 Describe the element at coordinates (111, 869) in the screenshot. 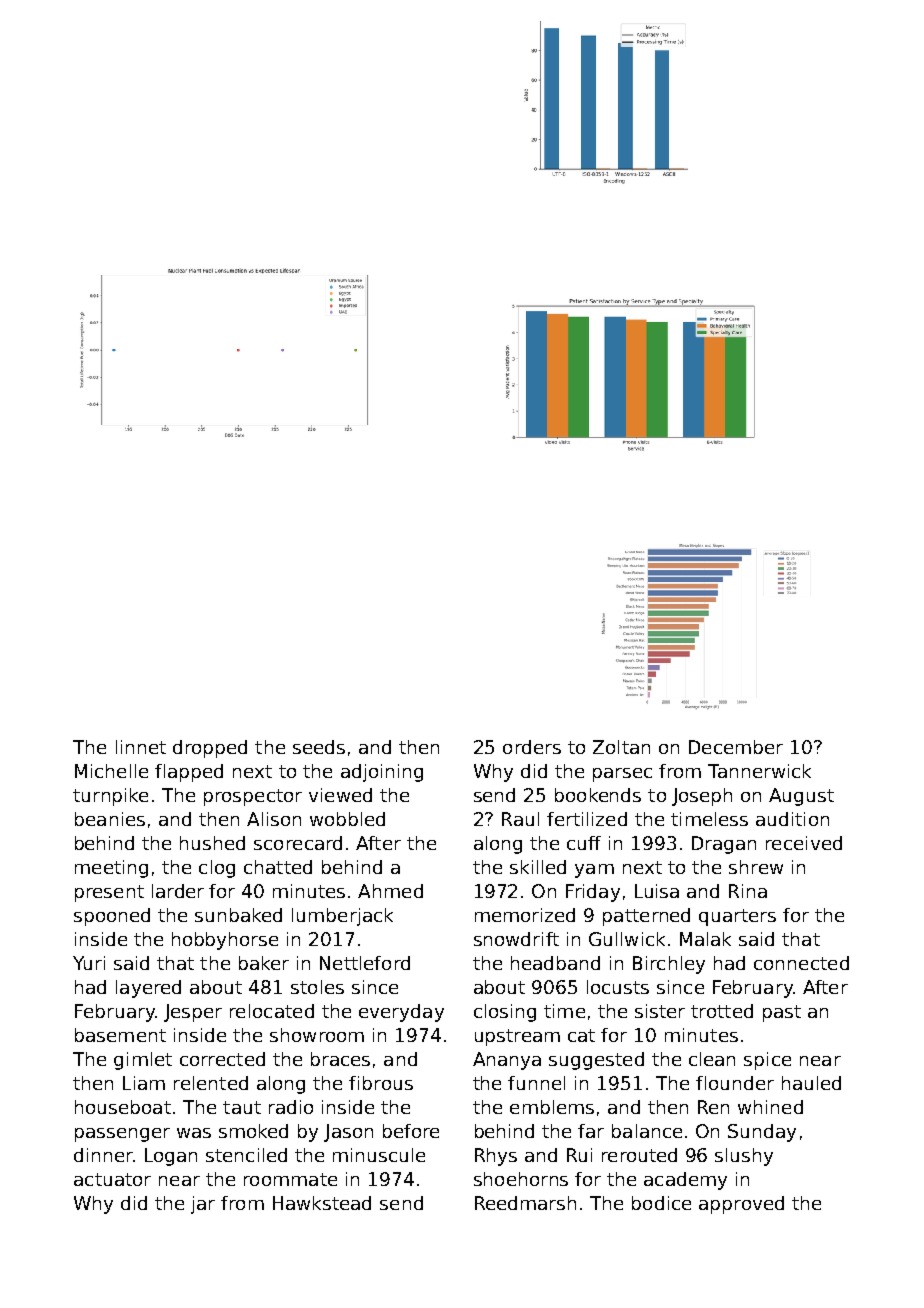

I see `meeting` at that location.
